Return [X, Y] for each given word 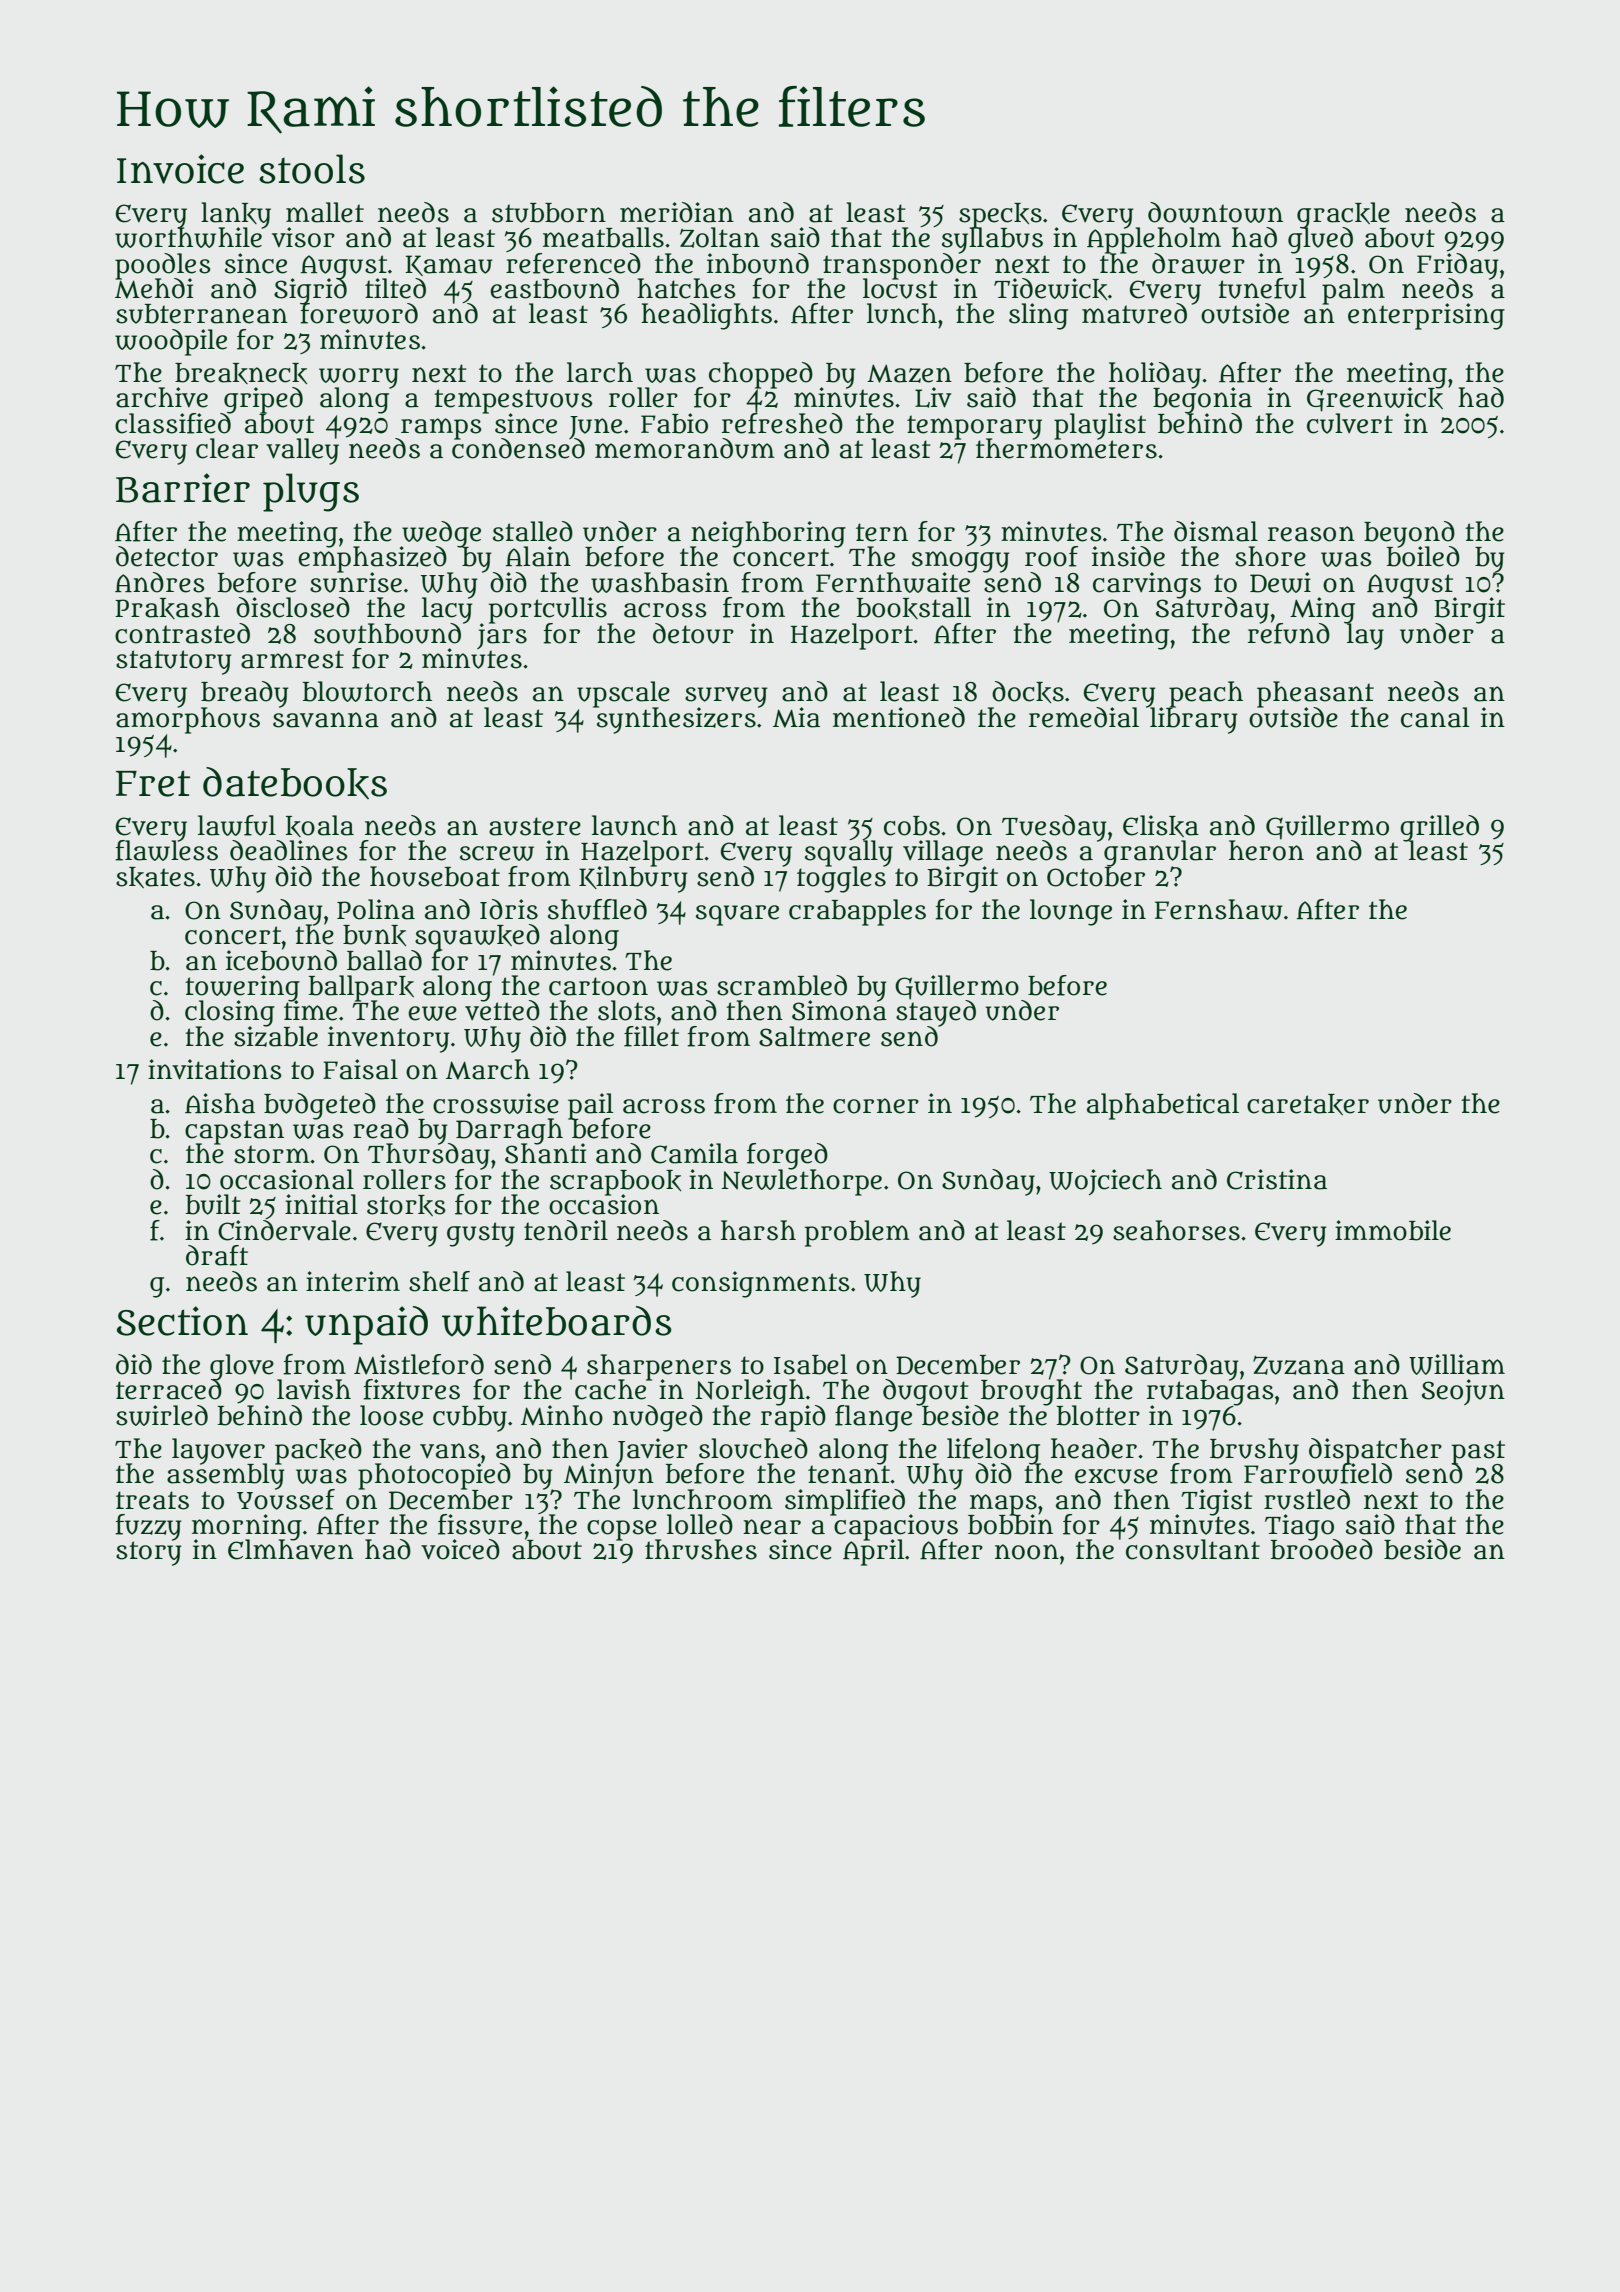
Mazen [909, 373]
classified [173, 423]
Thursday [429, 1156]
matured [1134, 314]
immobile [1393, 1230]
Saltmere [814, 1036]
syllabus [992, 240]
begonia [1202, 400]
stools [312, 169]
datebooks [295, 783]
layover [219, 1451]
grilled [1439, 828]
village [943, 853]
